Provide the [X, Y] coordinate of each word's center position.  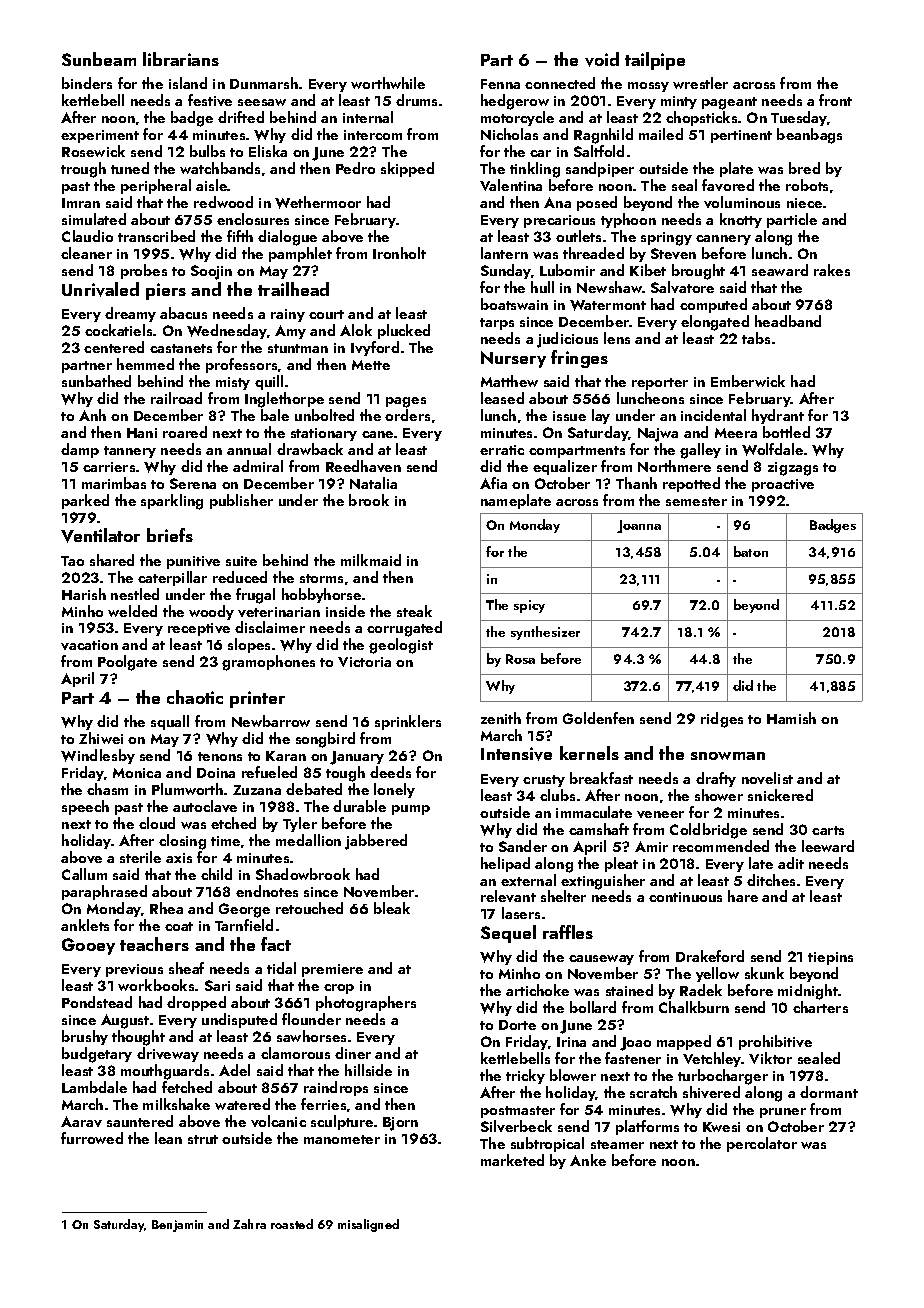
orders [407, 415]
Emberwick [748, 381]
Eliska [268, 151]
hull [542, 287]
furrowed [92, 1138]
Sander [523, 846]
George [244, 910]
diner [353, 1053]
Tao [72, 561]
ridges [722, 720]
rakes [832, 270]
